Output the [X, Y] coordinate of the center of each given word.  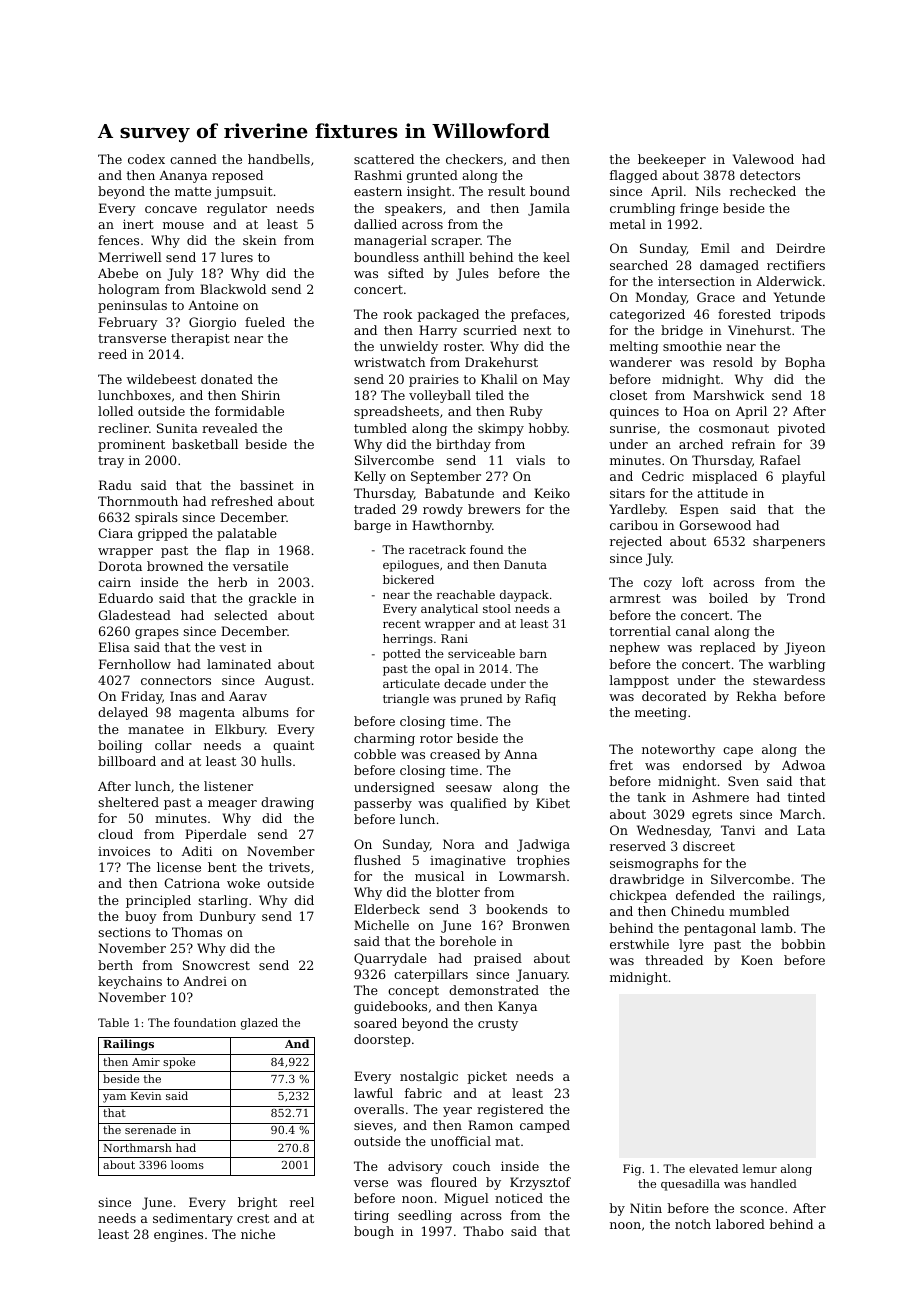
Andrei [205, 981]
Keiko [552, 493]
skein [260, 240]
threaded [674, 960]
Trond [806, 598]
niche [258, 1234]
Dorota [120, 566]
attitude [722, 493]
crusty [498, 1025]
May [556, 380]
